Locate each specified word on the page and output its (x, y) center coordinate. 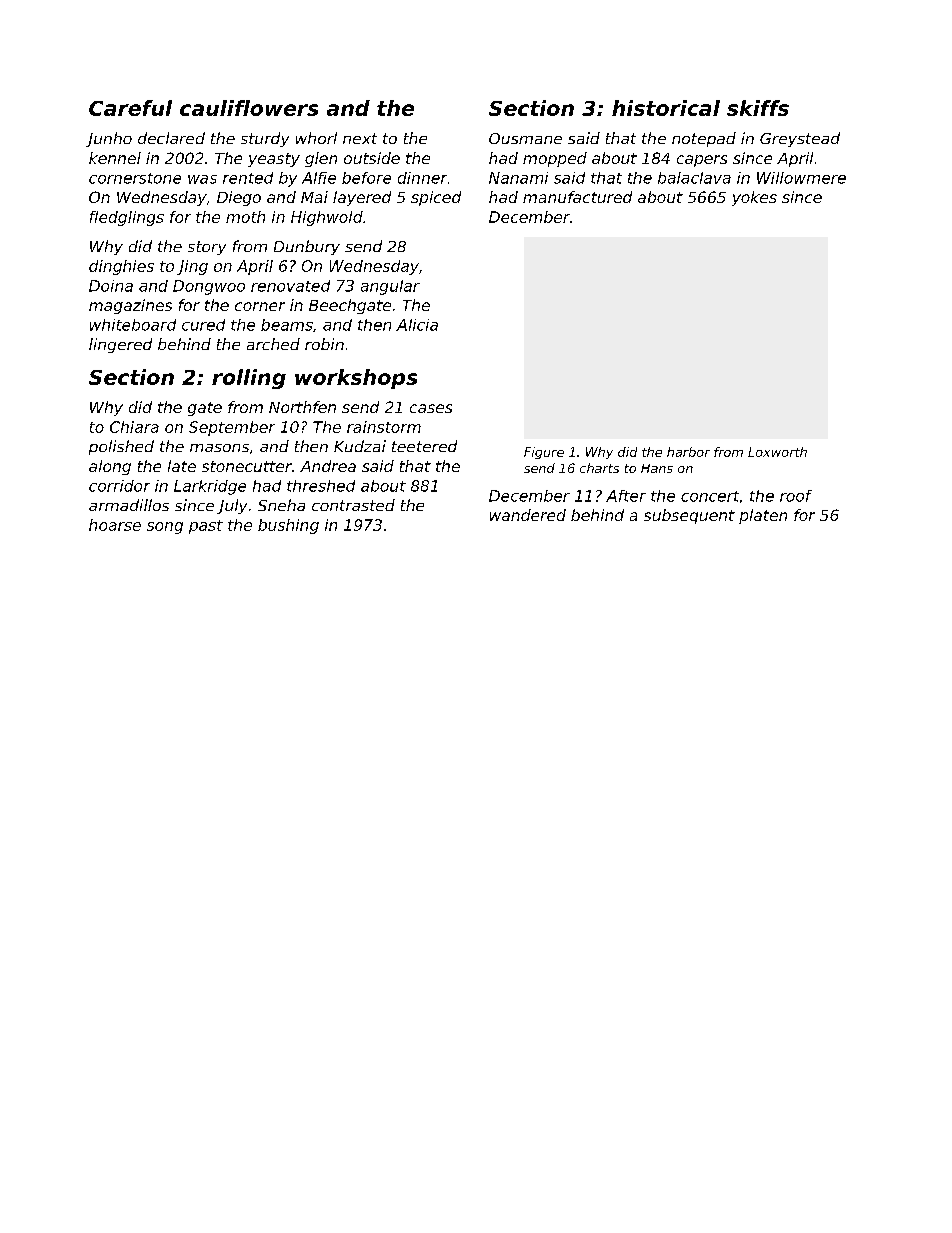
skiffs (758, 108)
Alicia (417, 325)
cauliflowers (249, 108)
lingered (120, 345)
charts (599, 468)
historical (666, 108)
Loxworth (777, 452)
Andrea (328, 466)
